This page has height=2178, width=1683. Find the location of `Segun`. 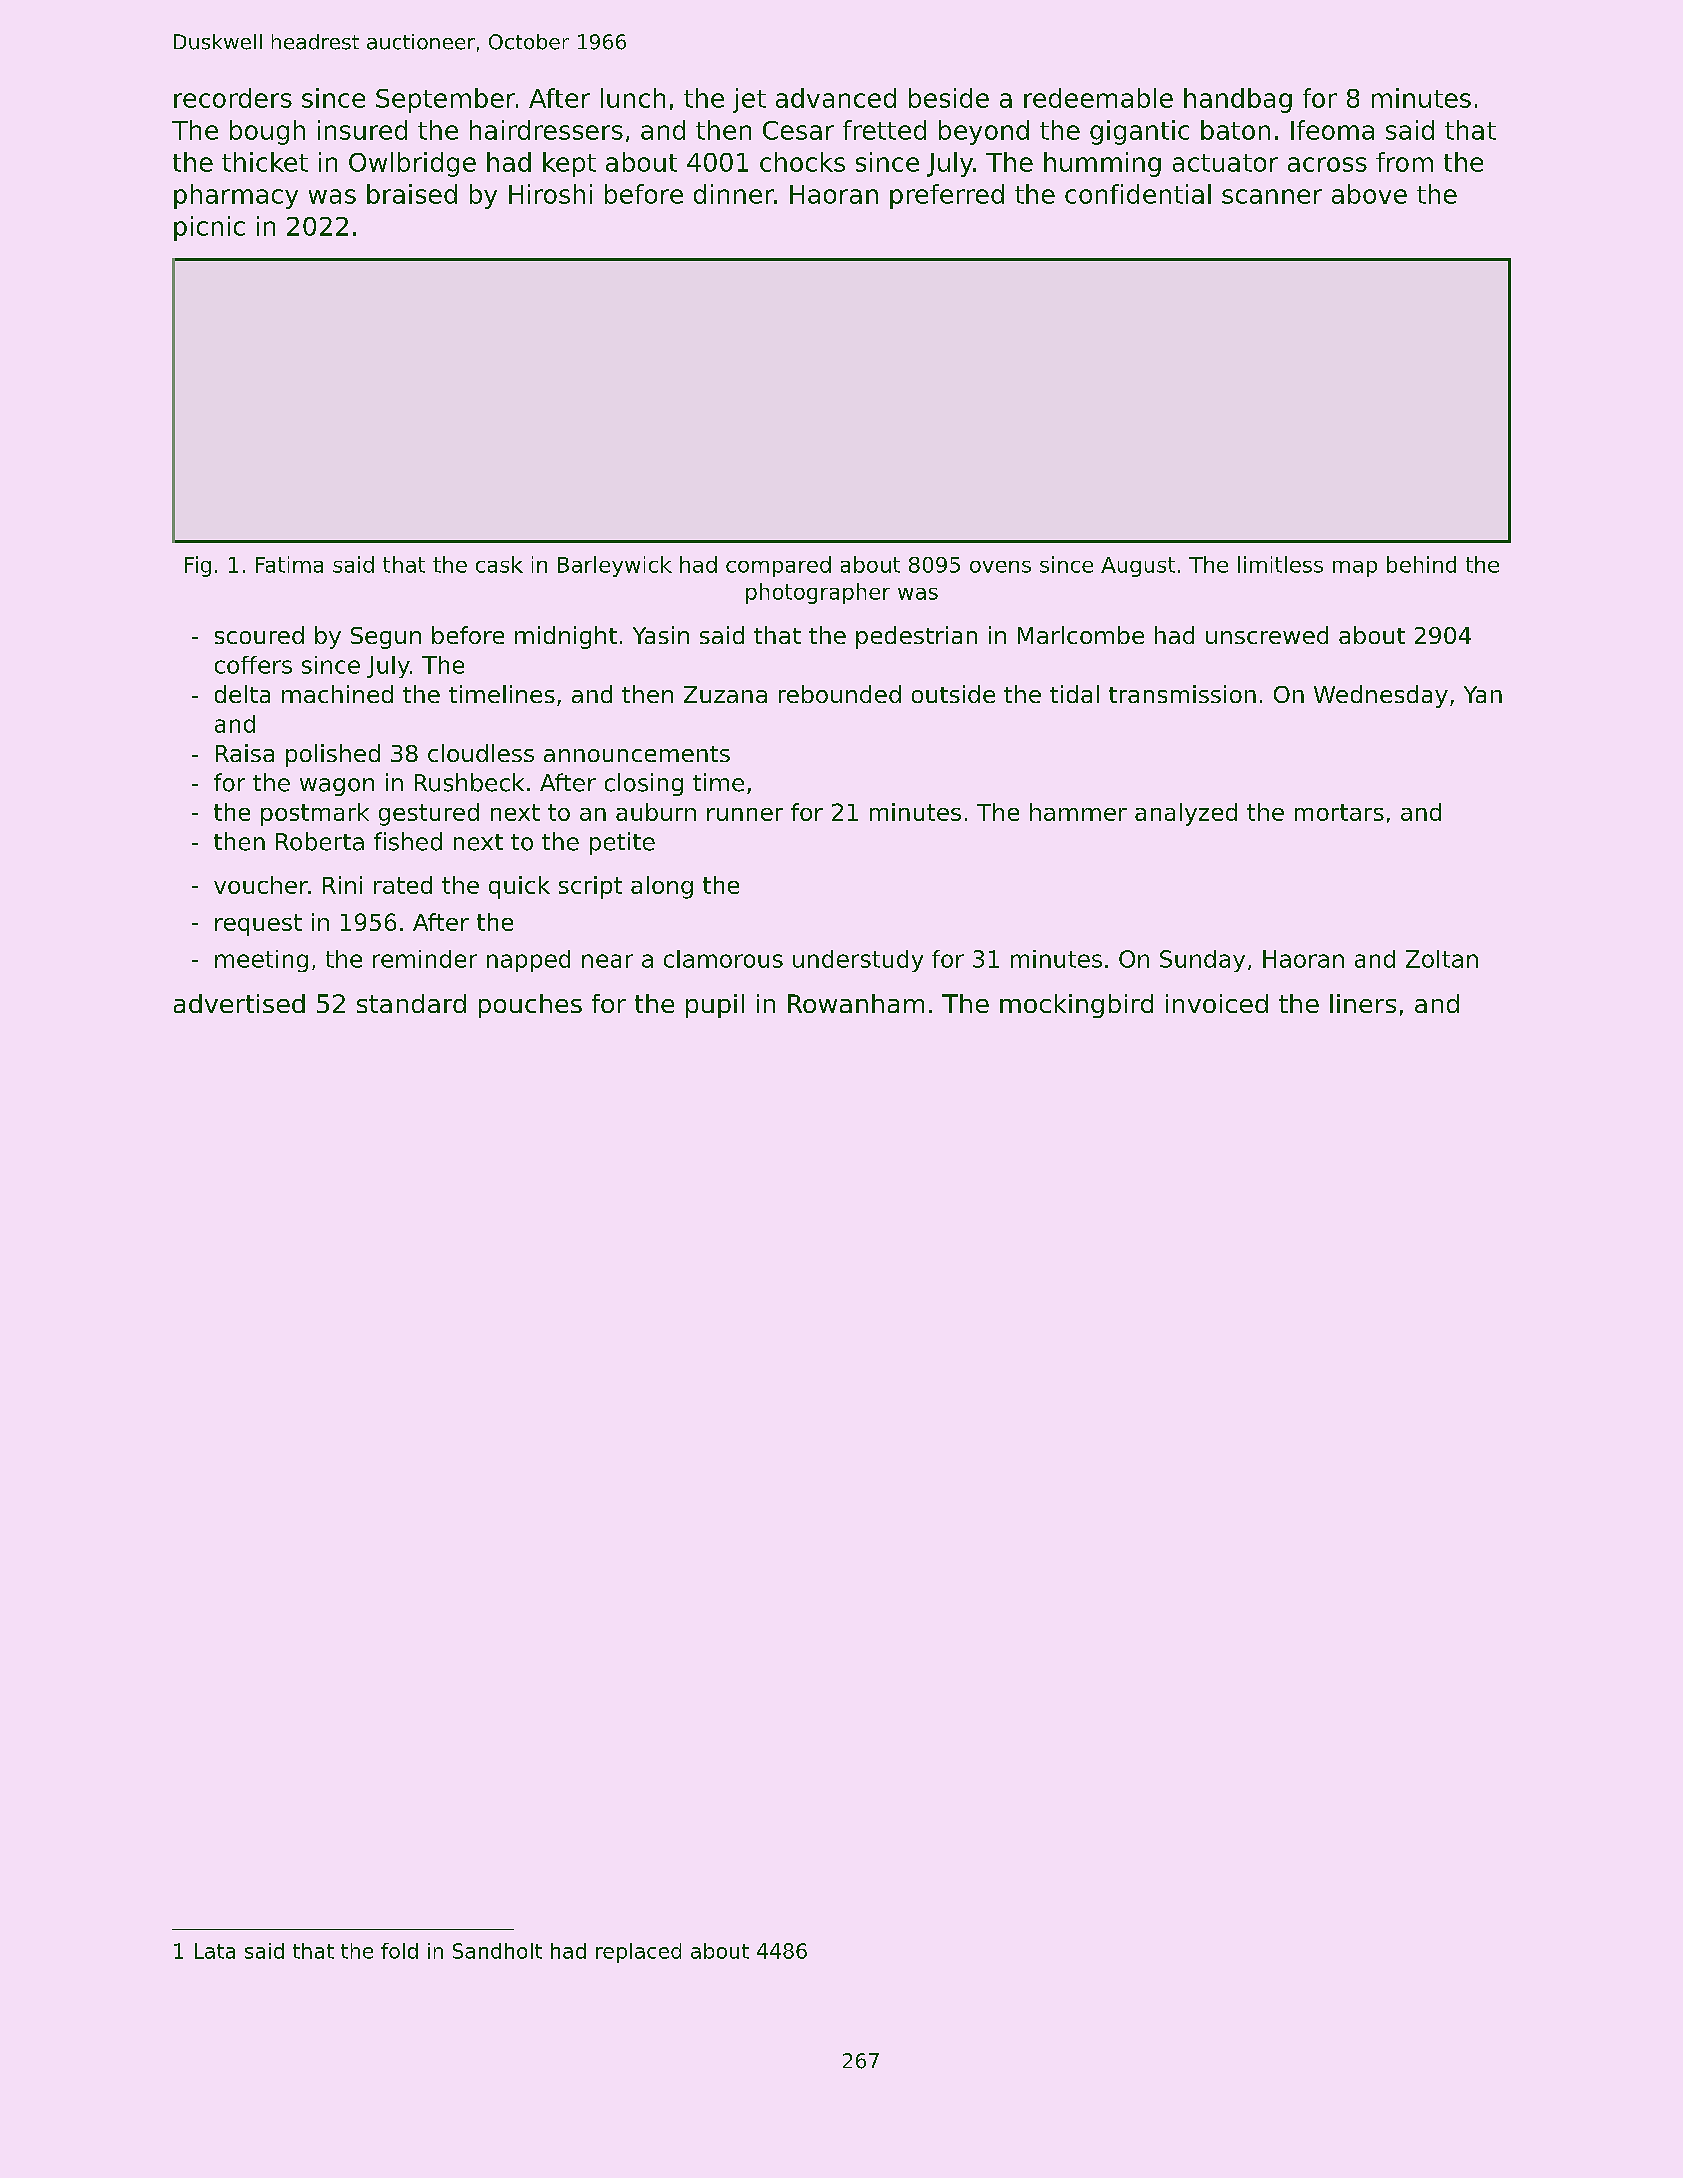

Segun is located at coordinates (386, 638).
